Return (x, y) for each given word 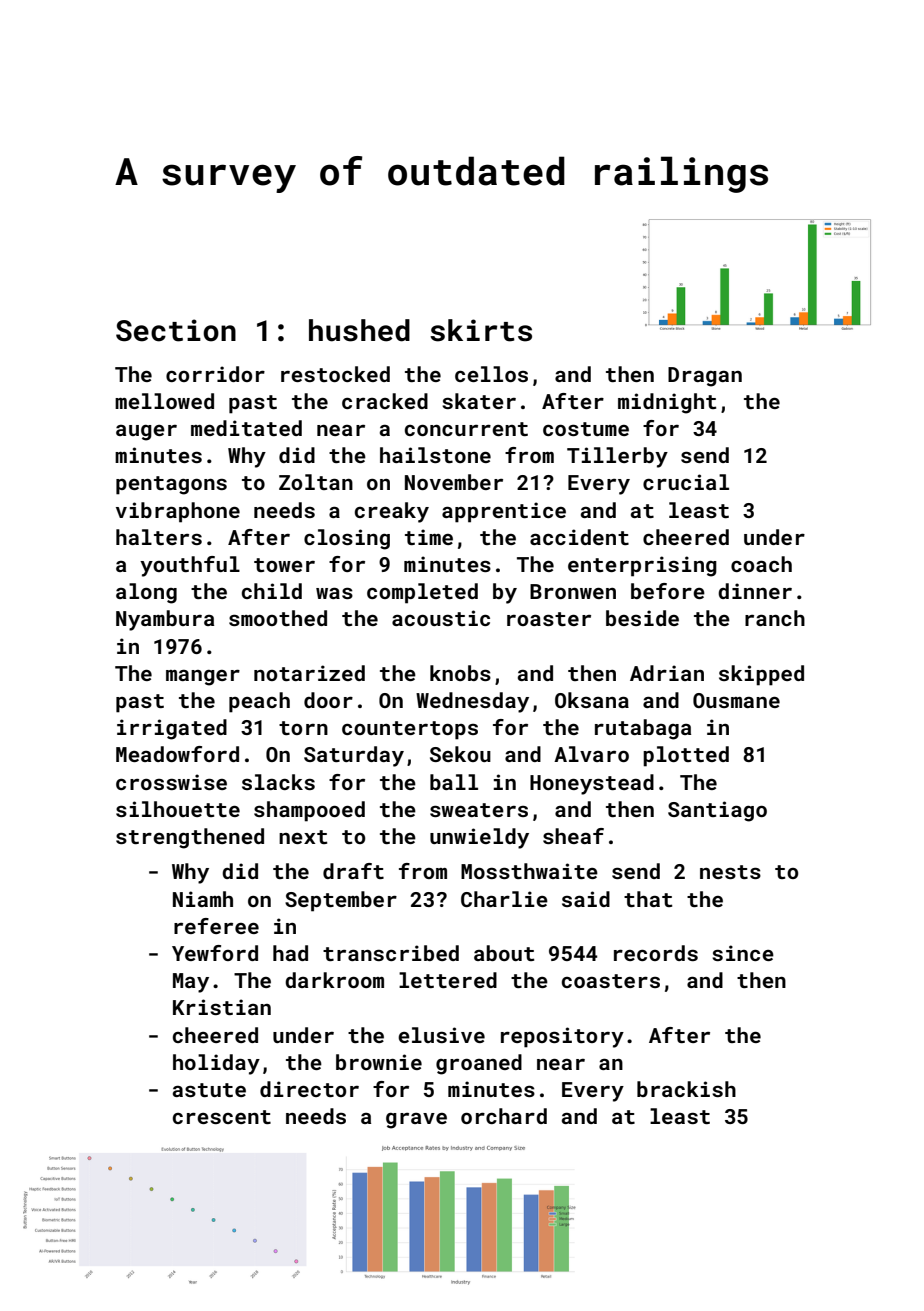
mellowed (164, 401)
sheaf (573, 836)
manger (203, 677)
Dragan (705, 377)
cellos (491, 374)
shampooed (309, 811)
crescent (222, 1117)
